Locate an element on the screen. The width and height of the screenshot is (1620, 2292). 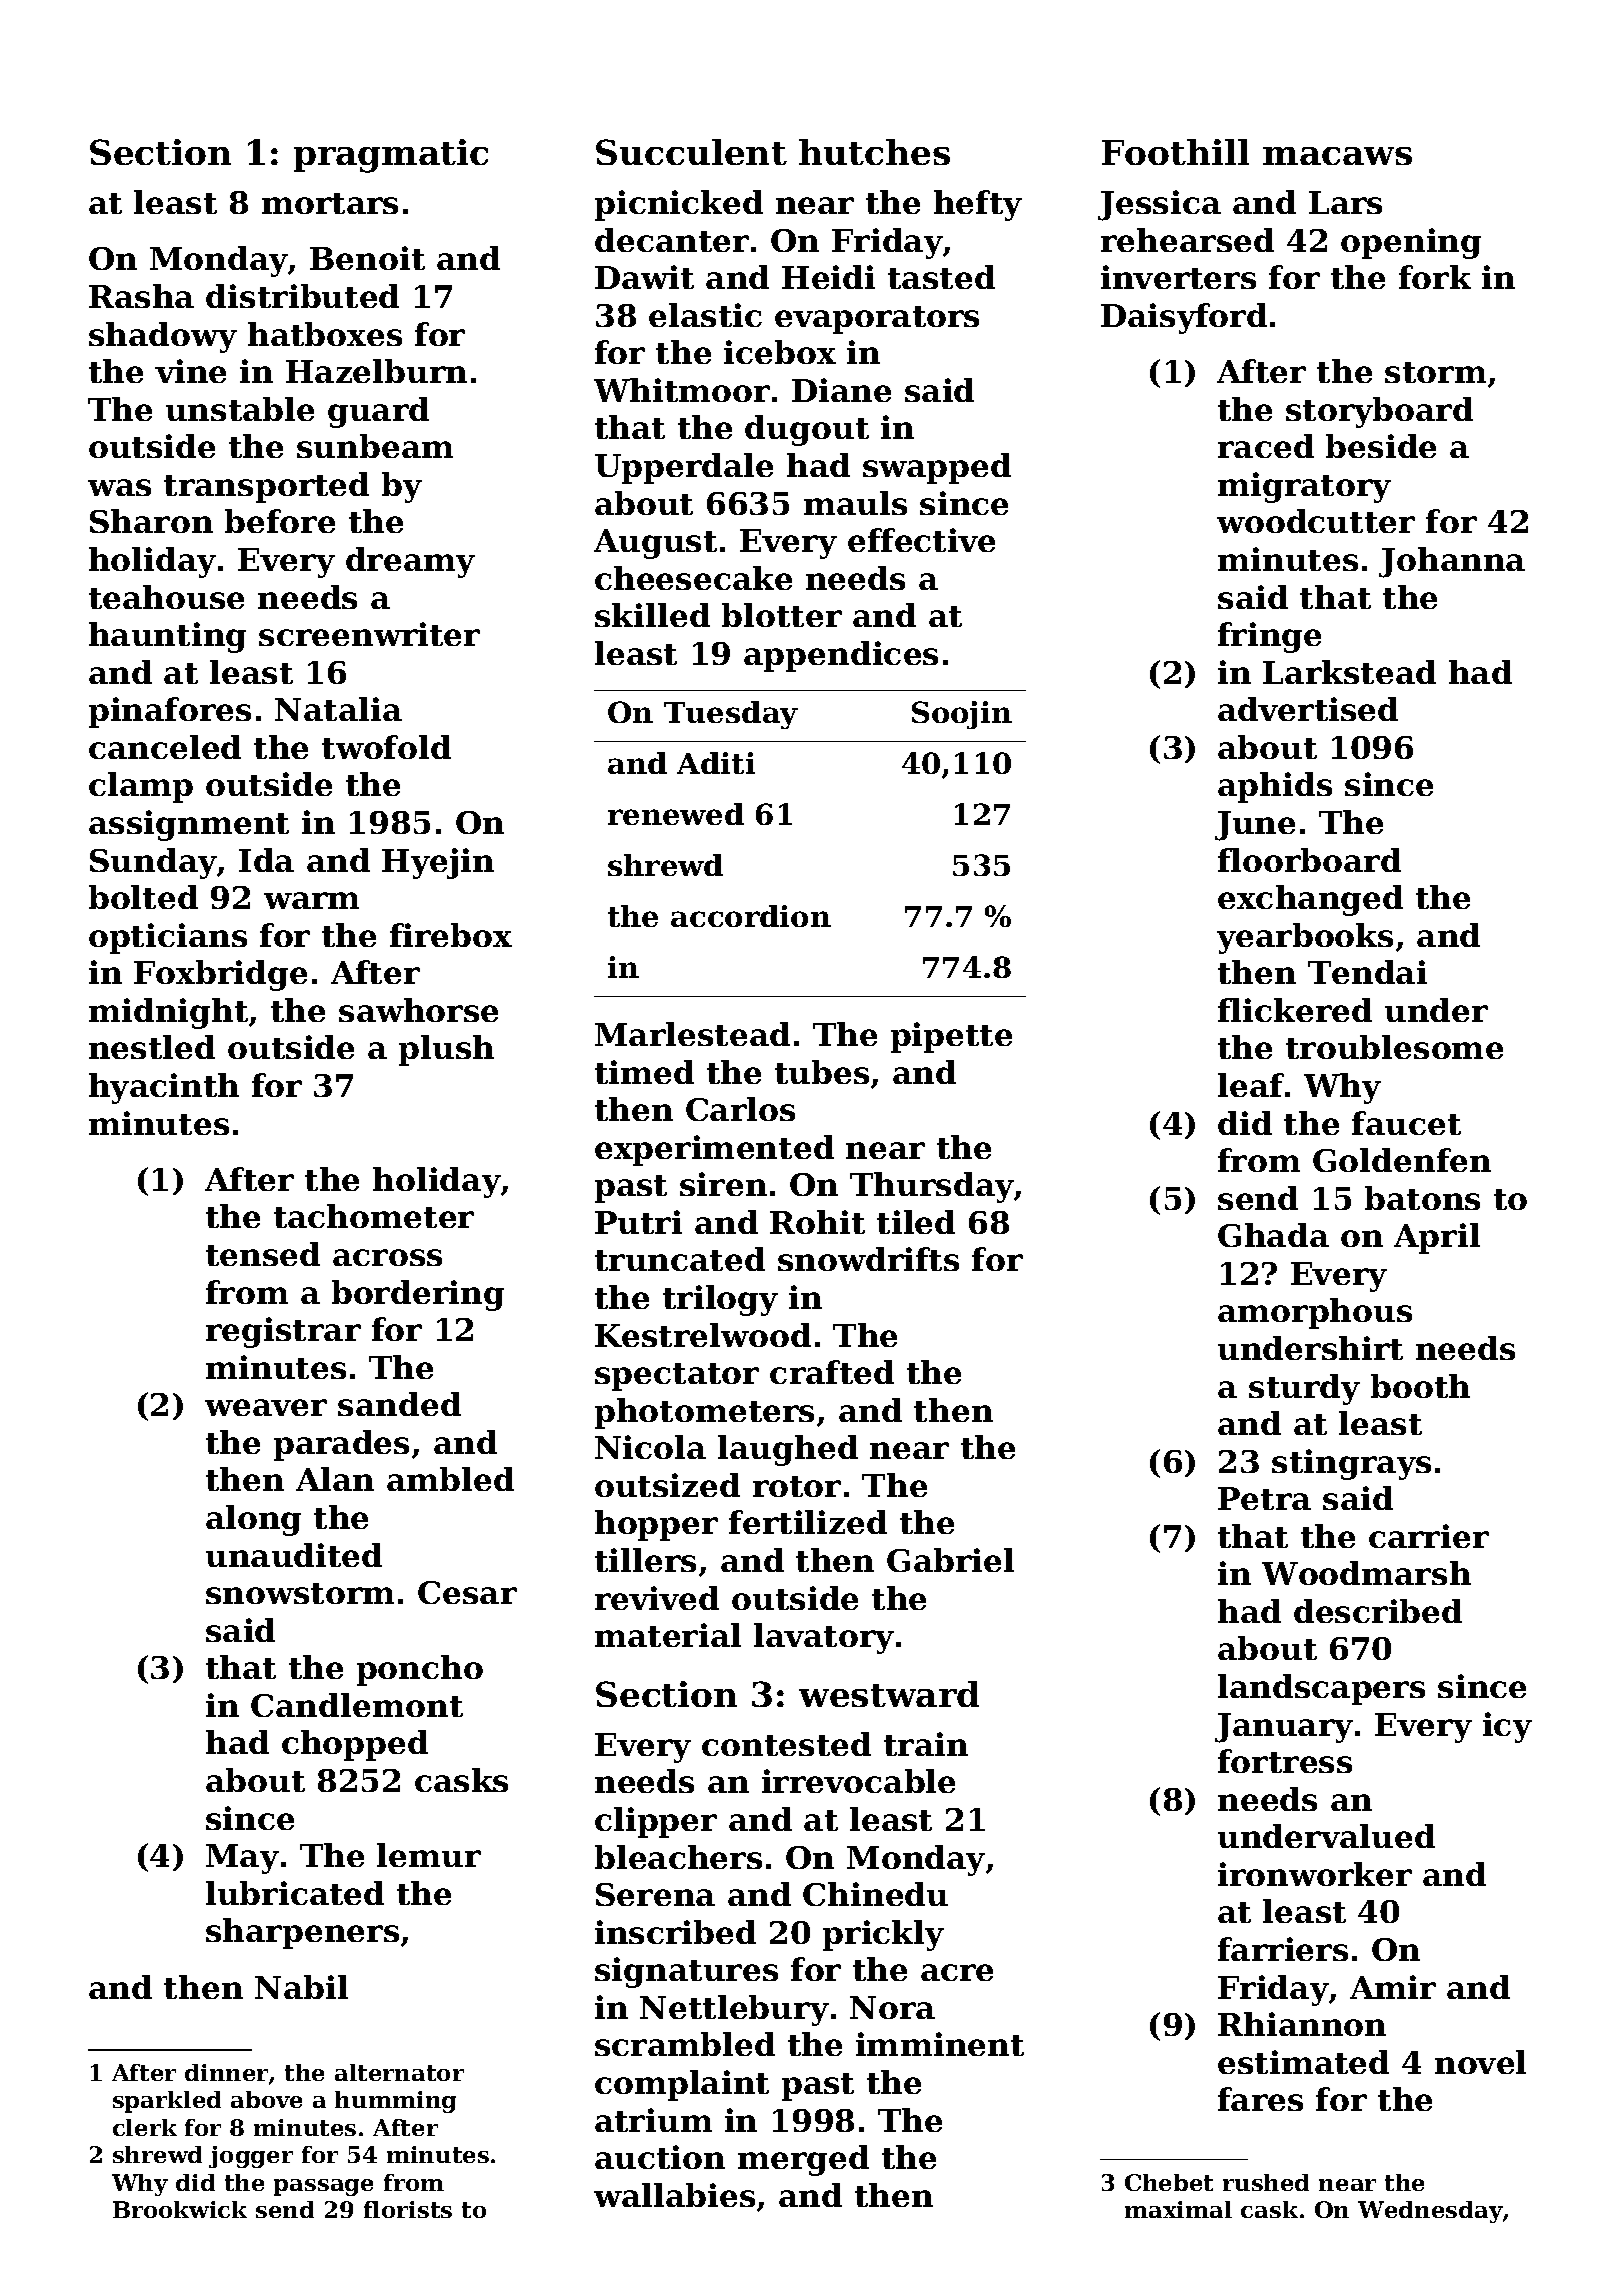
hutches is located at coordinates (874, 152).
